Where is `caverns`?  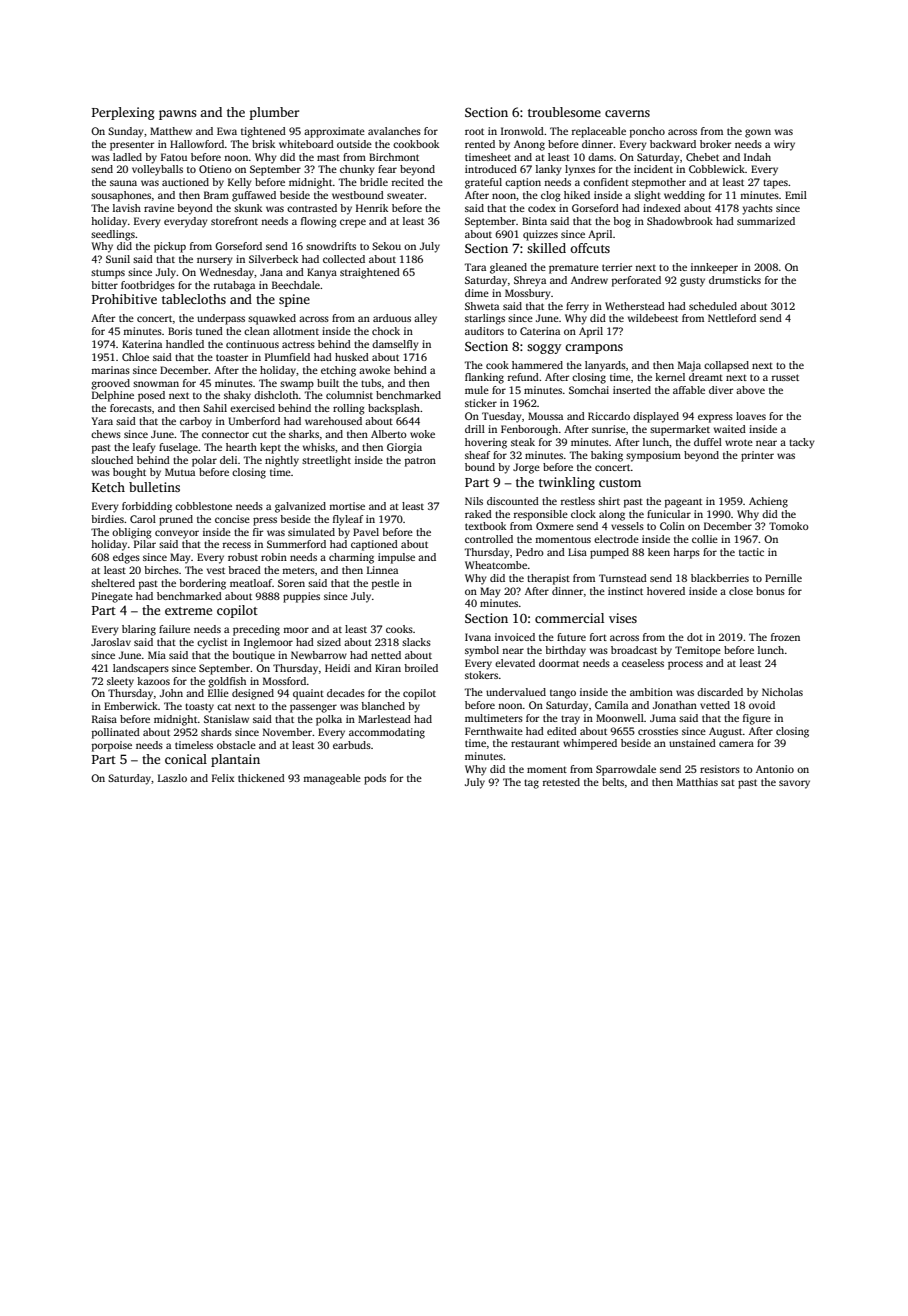
caverns is located at coordinates (627, 113).
